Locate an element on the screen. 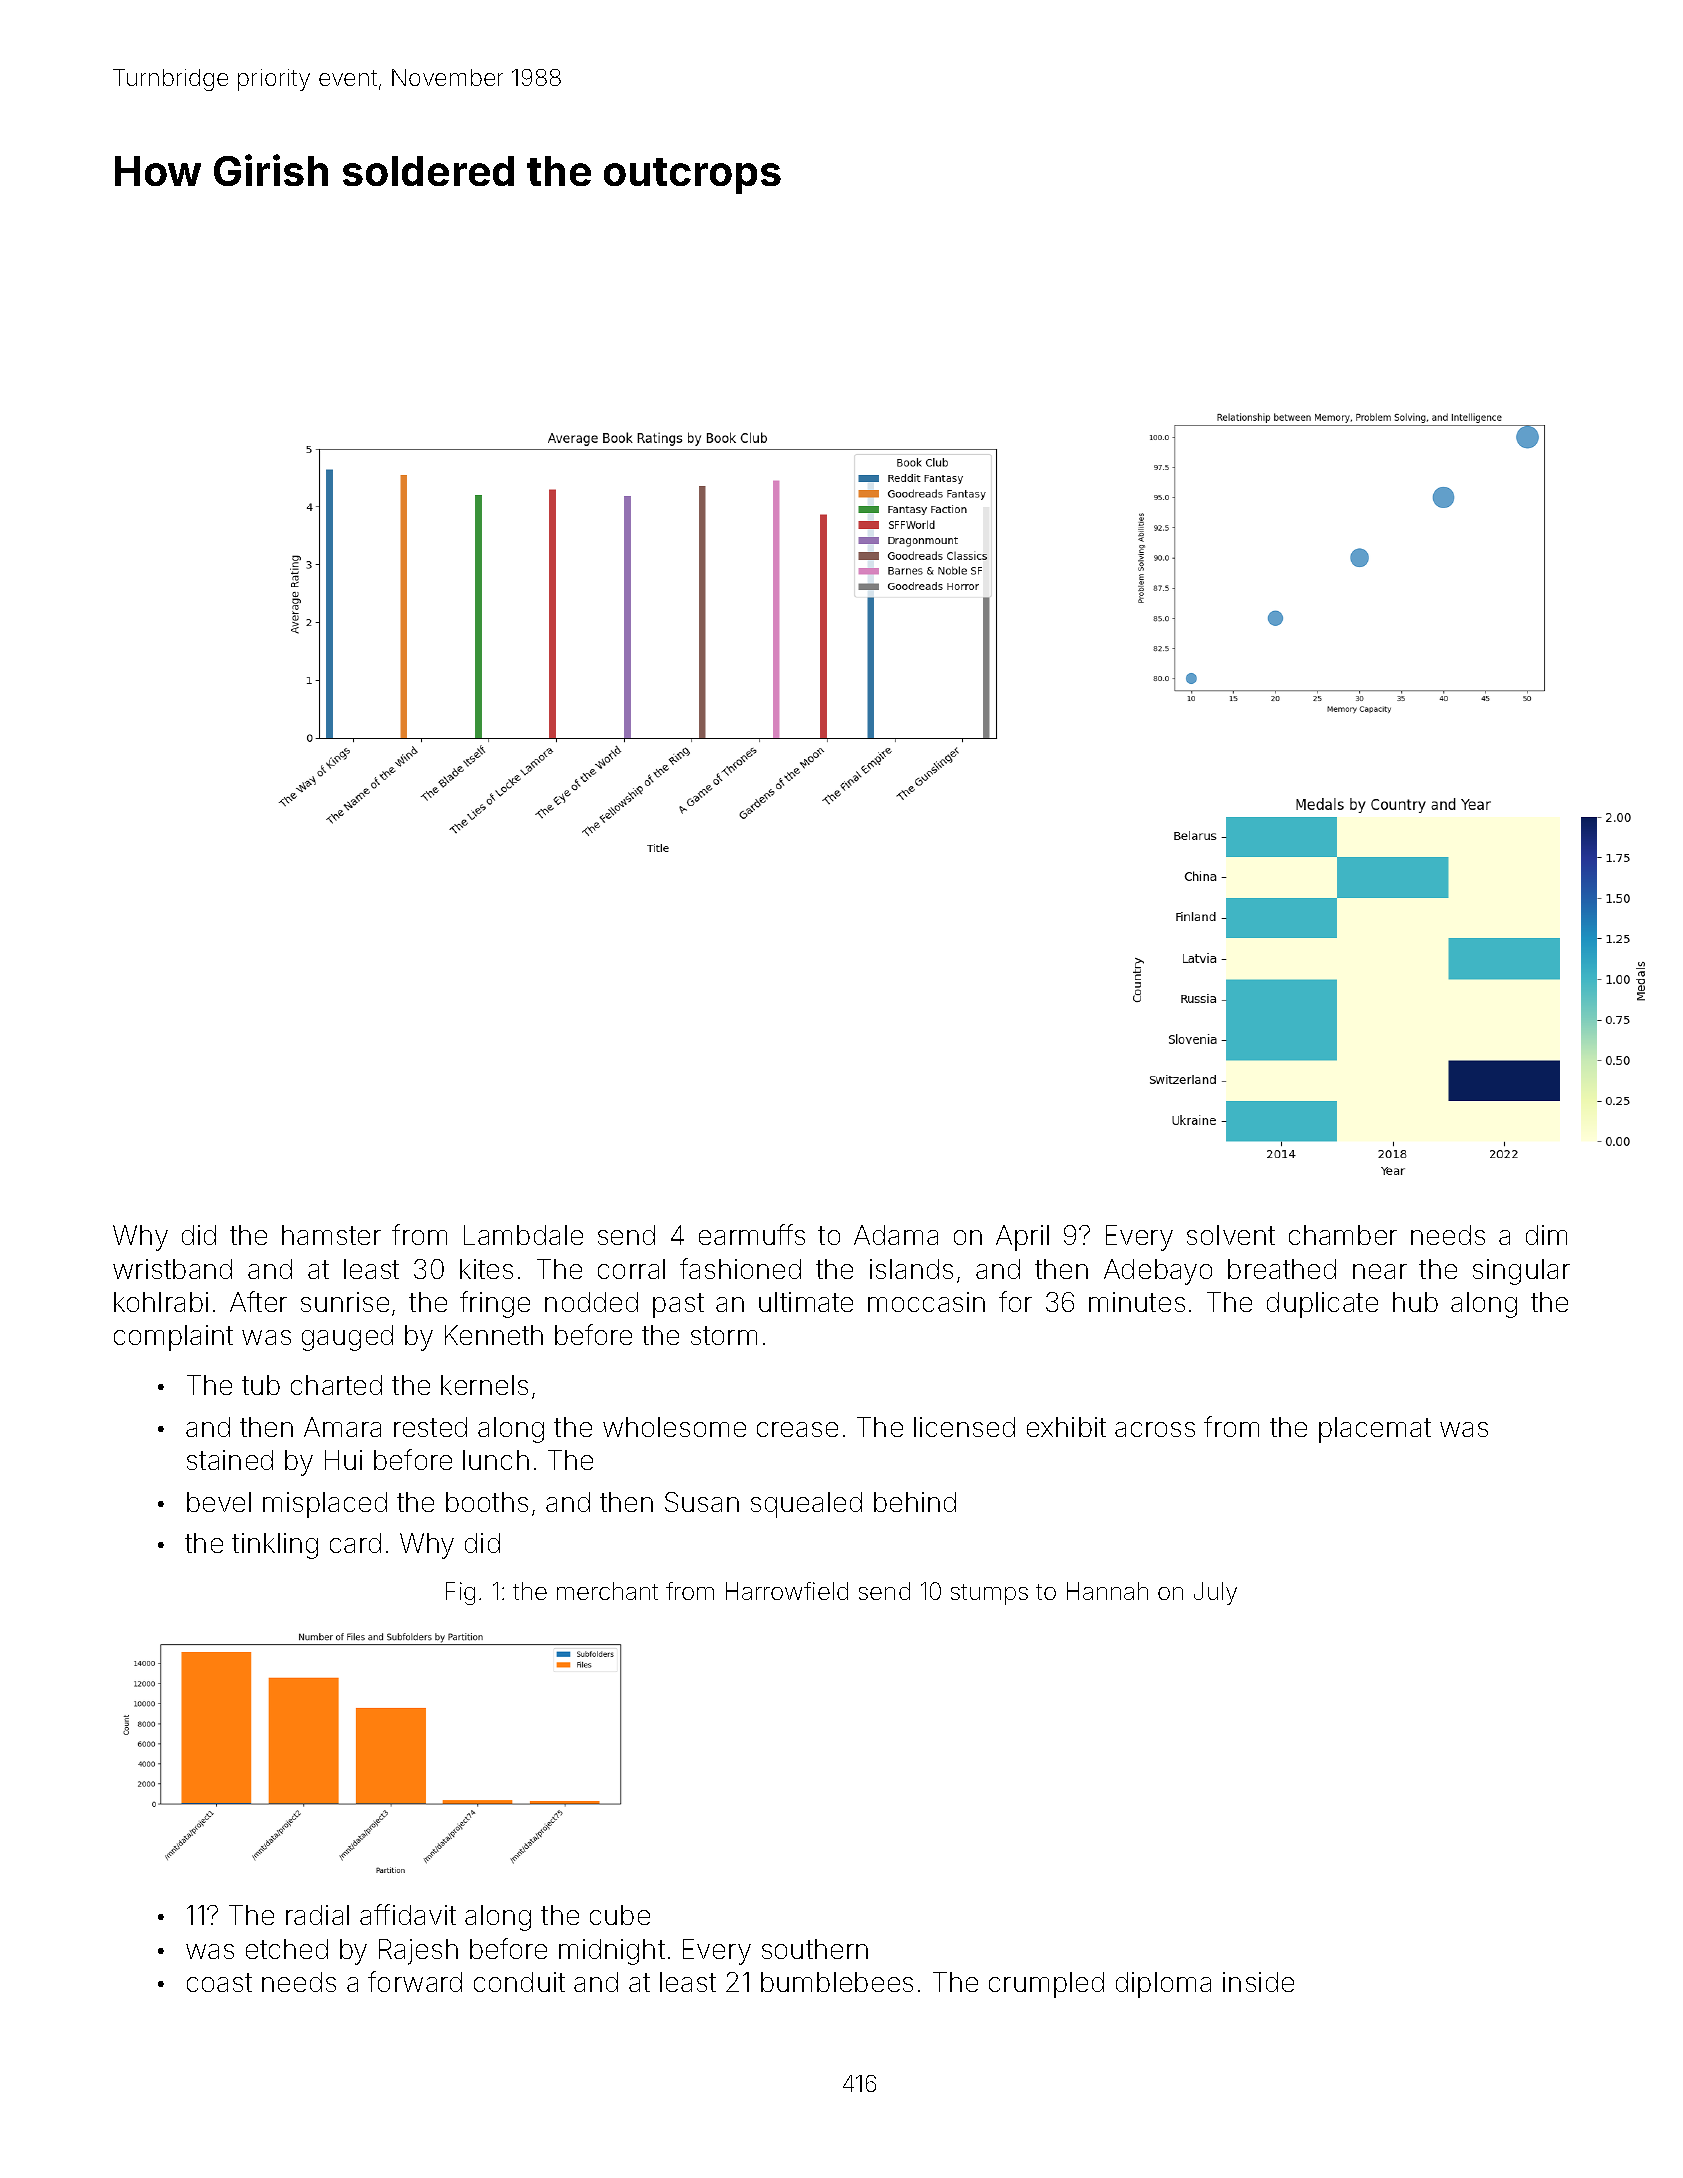  tinkling is located at coordinates (275, 1546).
